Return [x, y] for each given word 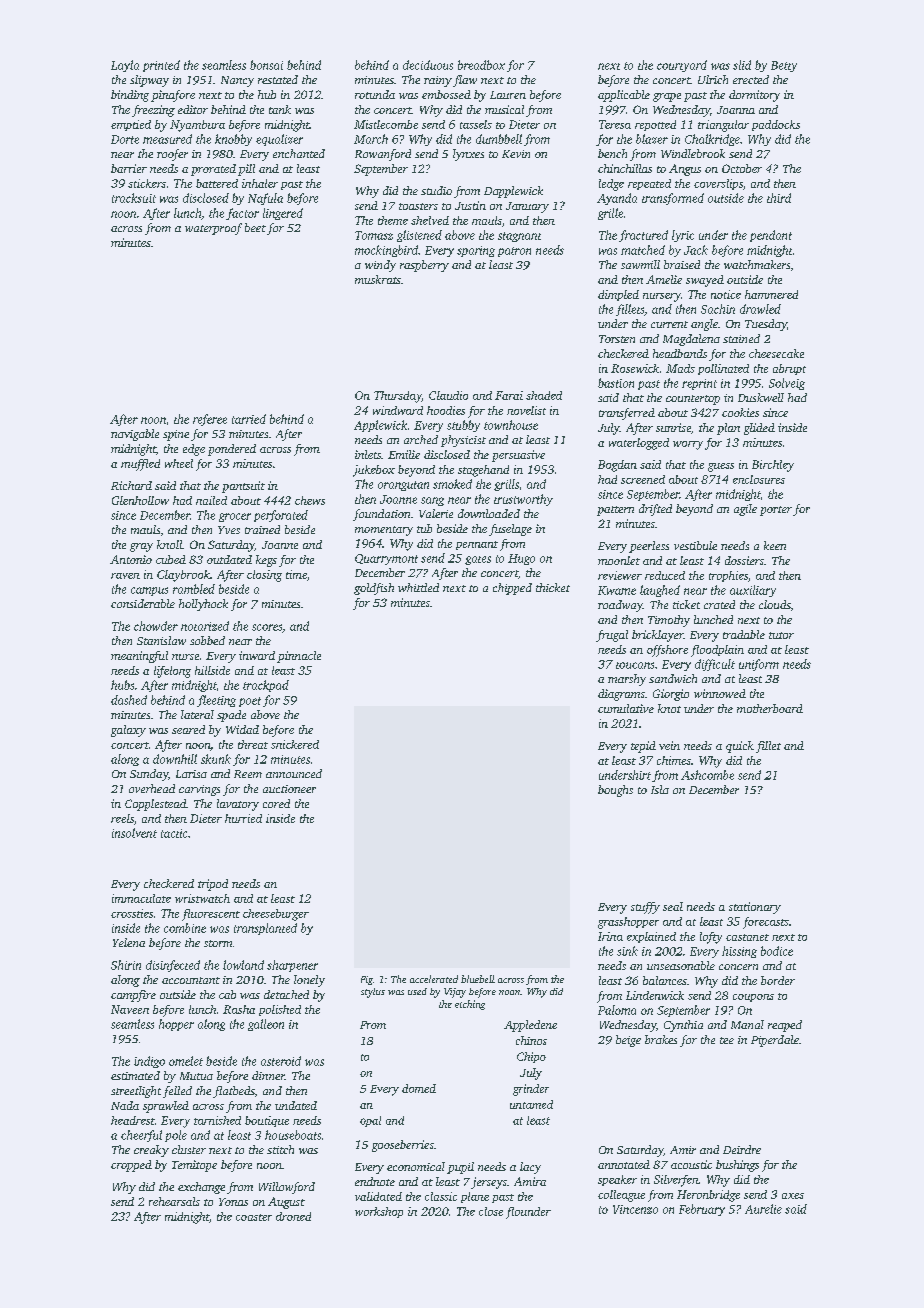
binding [130, 96]
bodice [777, 951]
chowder [156, 626]
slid [742, 65]
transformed [673, 199]
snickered [295, 744]
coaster [254, 1217]
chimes [674, 760]
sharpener [292, 966]
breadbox [481, 65]
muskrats [378, 279]
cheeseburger [276, 915]
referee [210, 420]
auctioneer [289, 789]
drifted [655, 510]
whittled [418, 587]
